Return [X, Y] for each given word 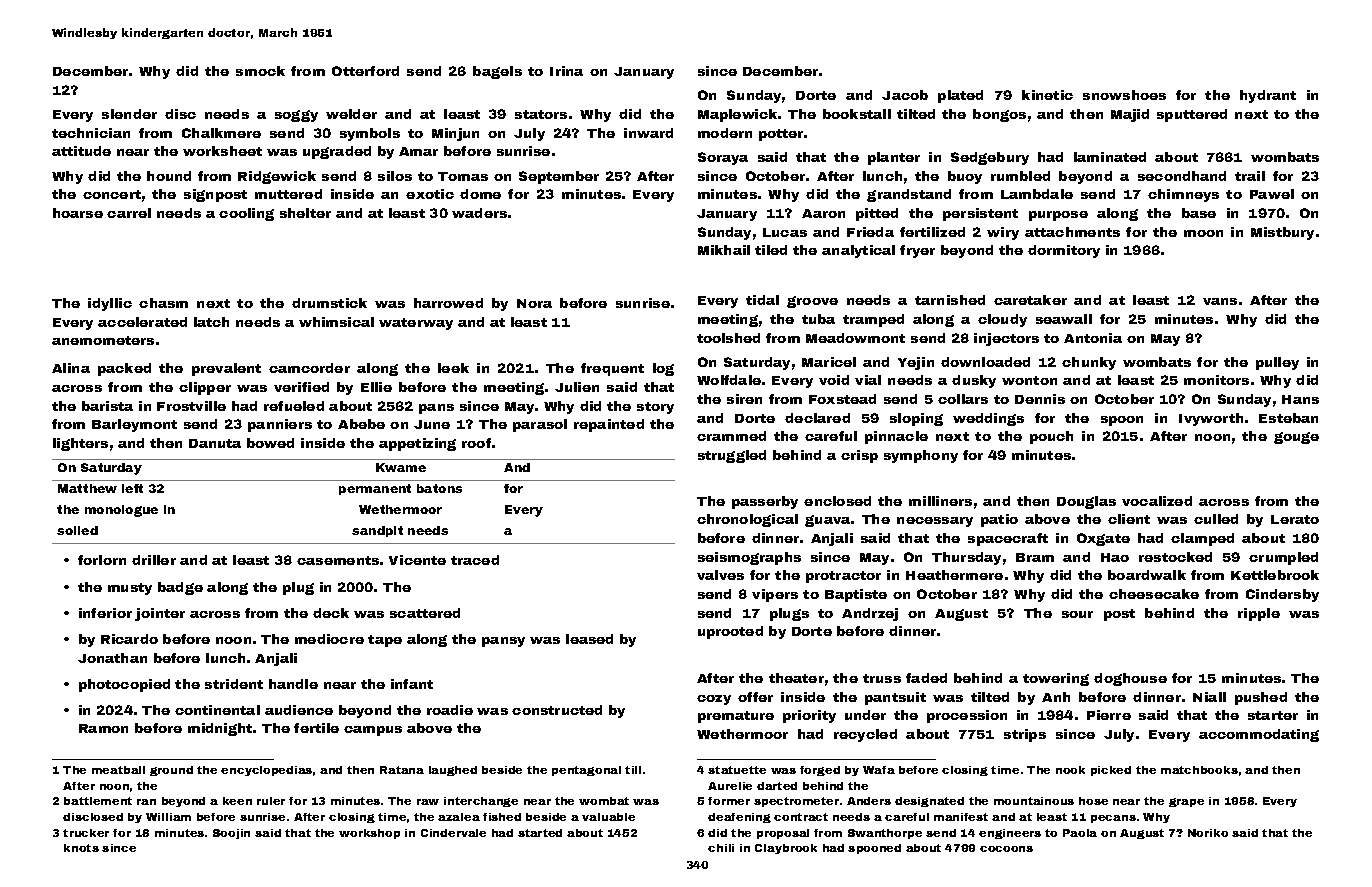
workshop [369, 834]
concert [112, 194]
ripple [1259, 614]
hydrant [1268, 96]
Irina [566, 71]
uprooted [730, 632]
